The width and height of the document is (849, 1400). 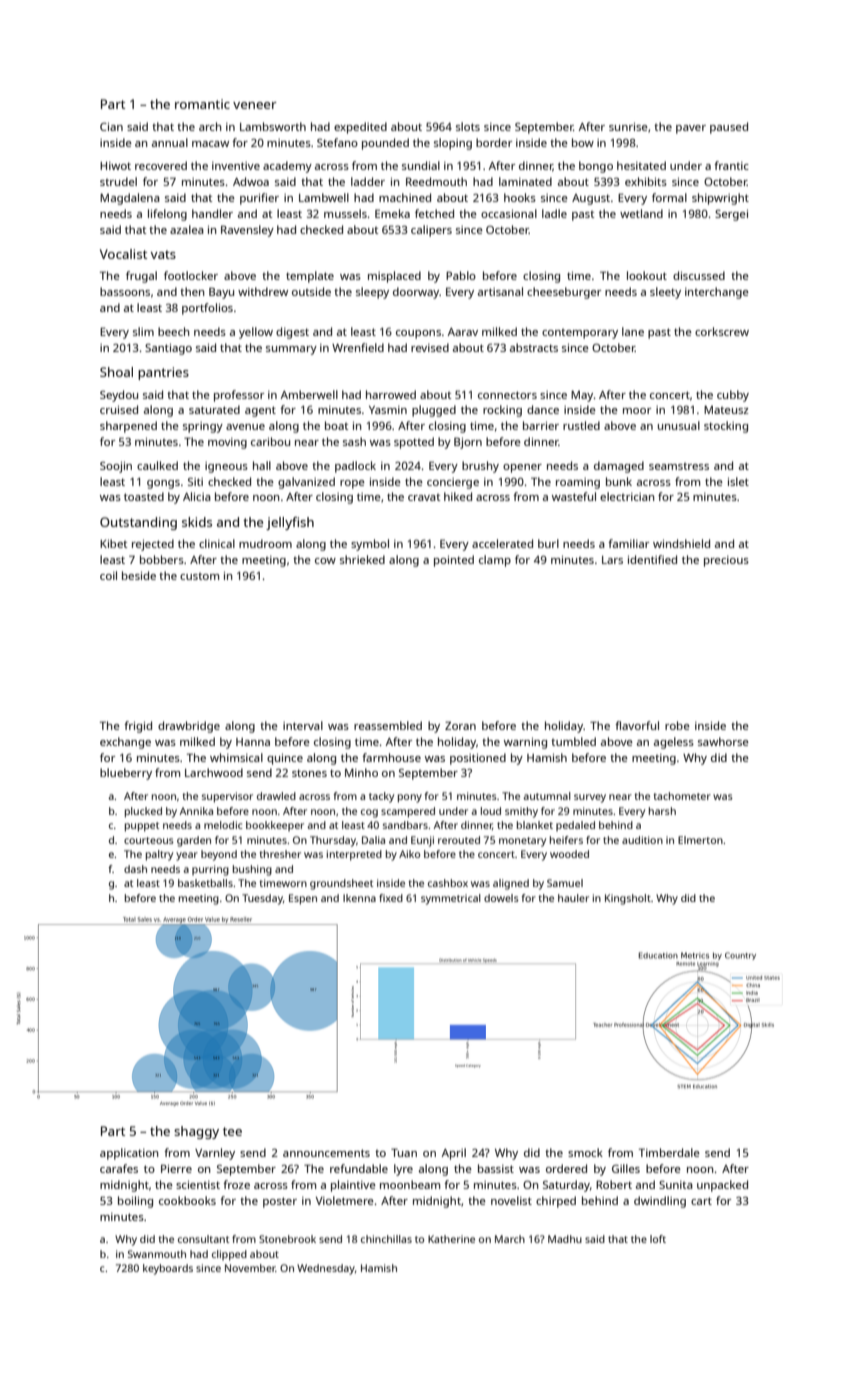 I want to click on Kingsholt, so click(x=628, y=899).
